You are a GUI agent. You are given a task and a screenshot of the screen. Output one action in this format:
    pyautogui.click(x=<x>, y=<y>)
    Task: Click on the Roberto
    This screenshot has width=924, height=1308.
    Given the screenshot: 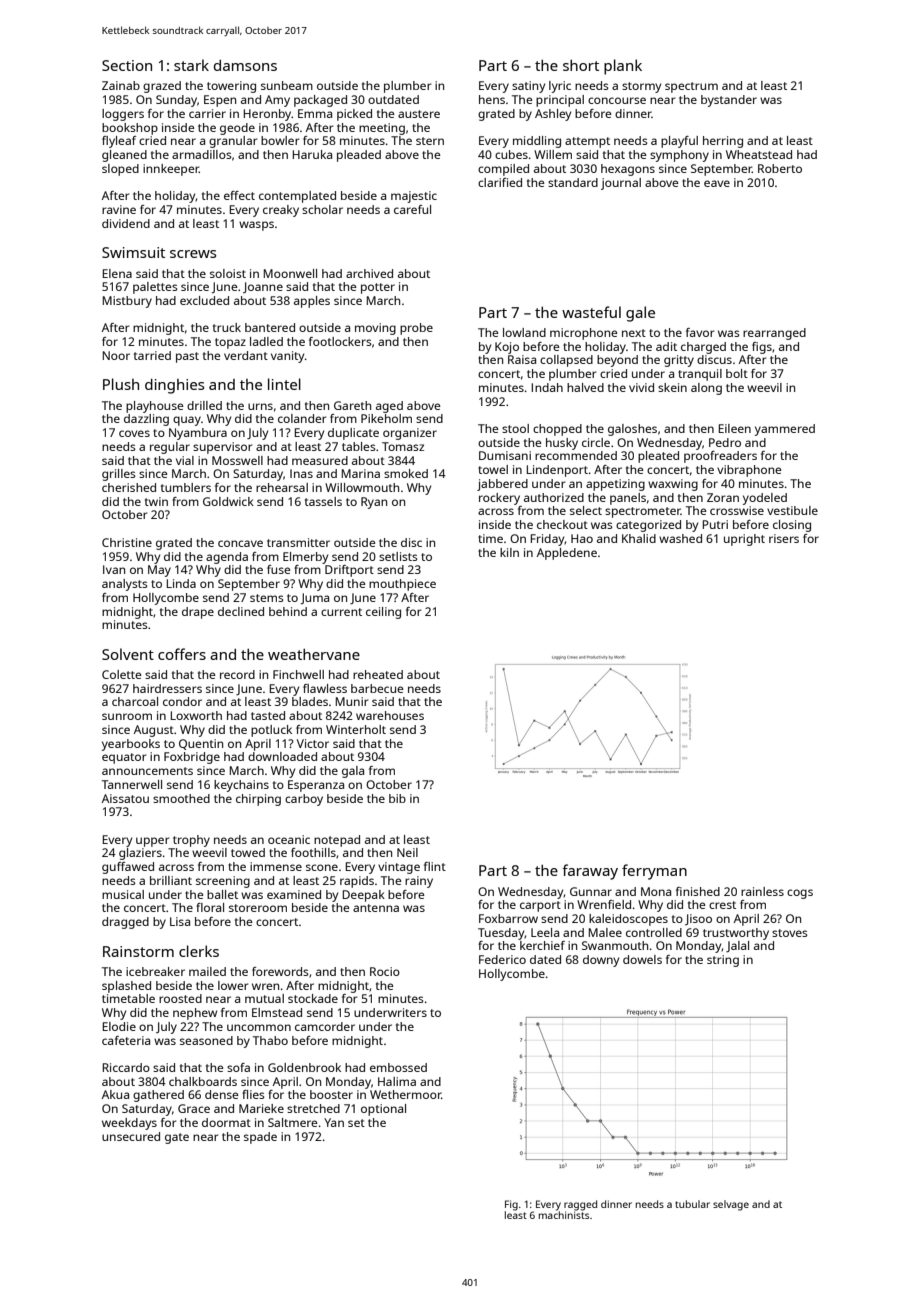 What is the action you would take?
    pyautogui.click(x=780, y=168)
